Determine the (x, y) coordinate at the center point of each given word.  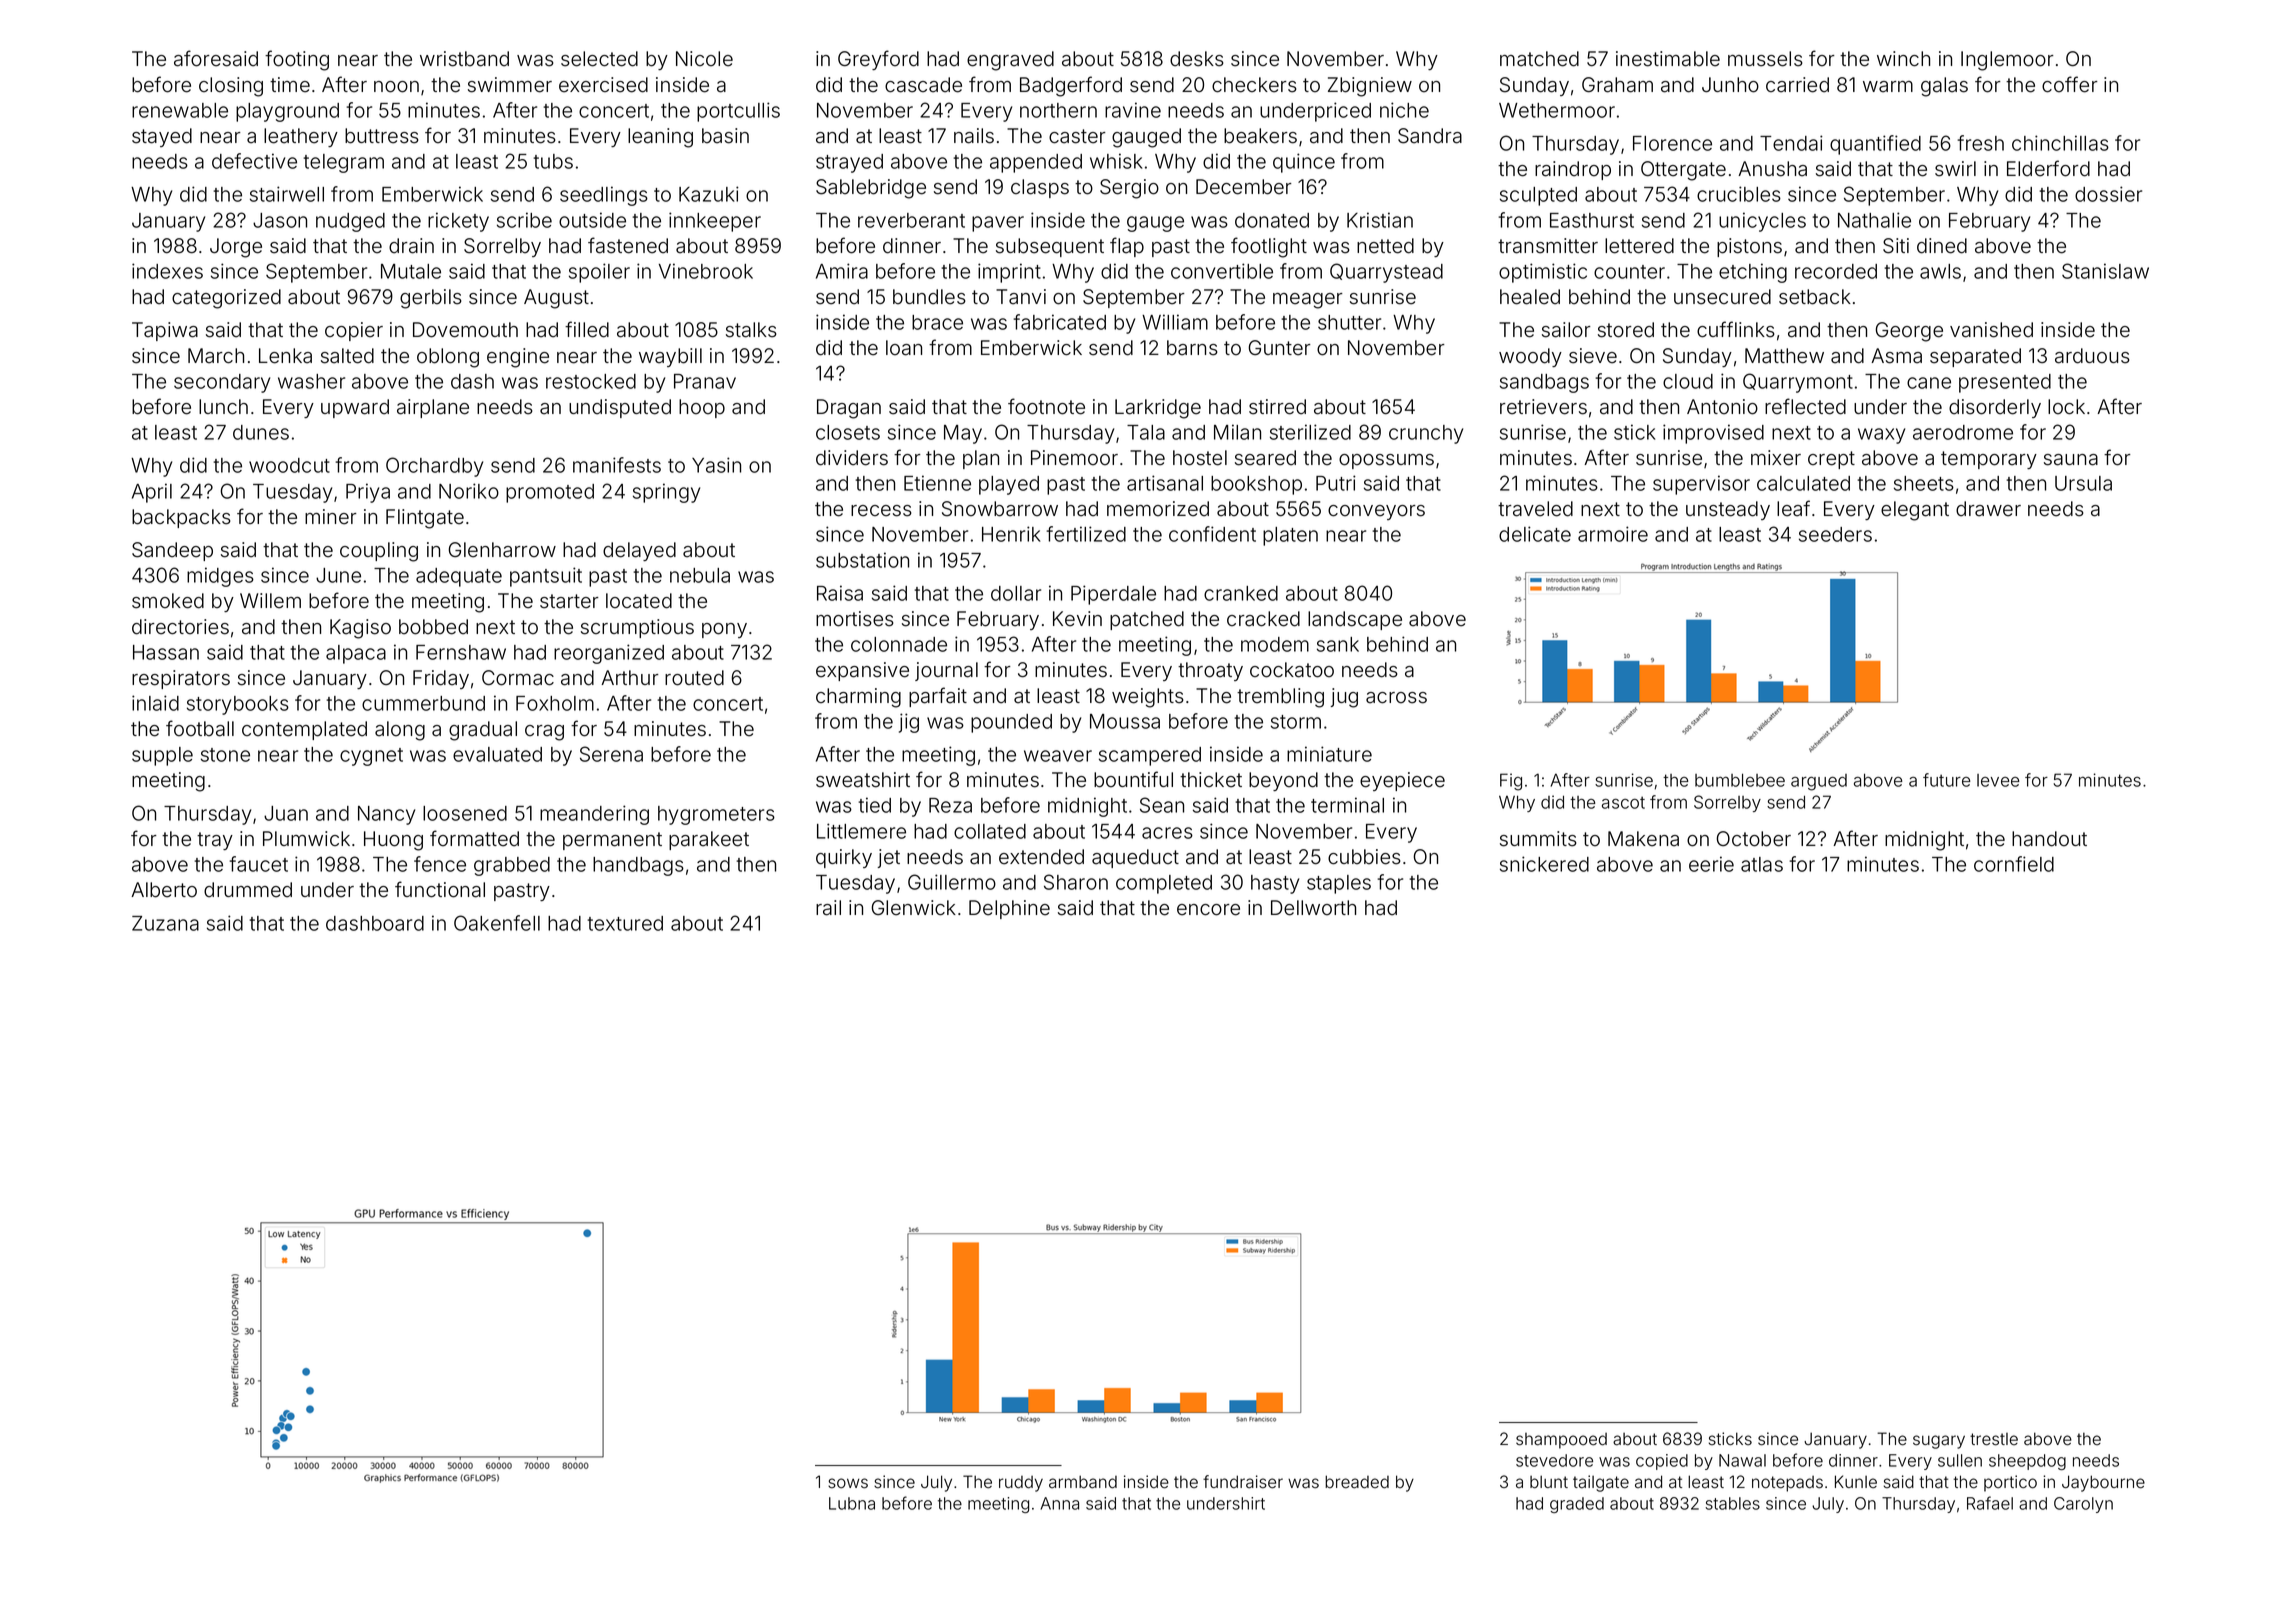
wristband (464, 59)
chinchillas (2060, 143)
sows (848, 1483)
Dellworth (1313, 908)
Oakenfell (497, 923)
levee (1998, 780)
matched (1539, 59)
